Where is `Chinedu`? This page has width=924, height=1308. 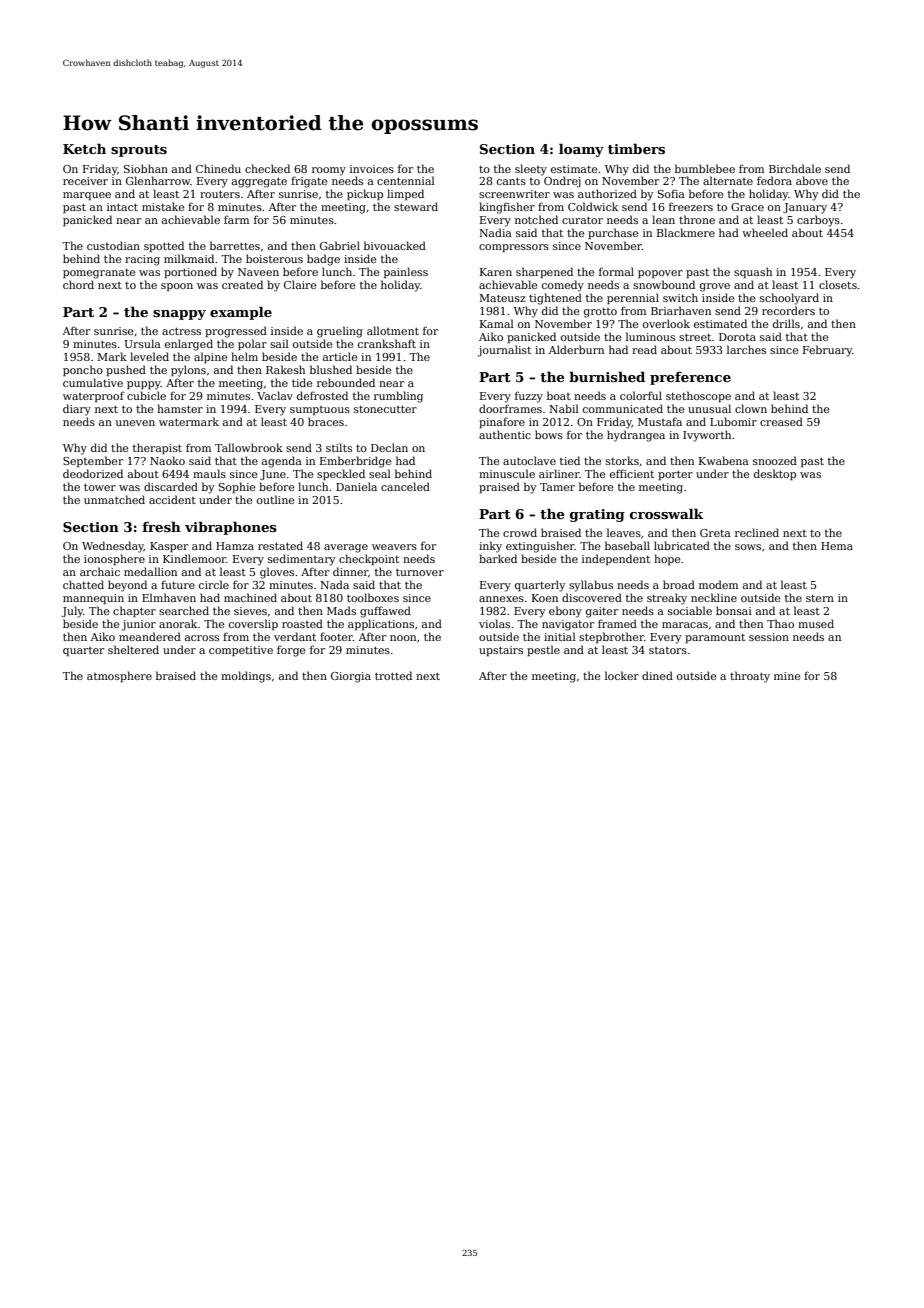
Chinedu is located at coordinates (218, 168).
